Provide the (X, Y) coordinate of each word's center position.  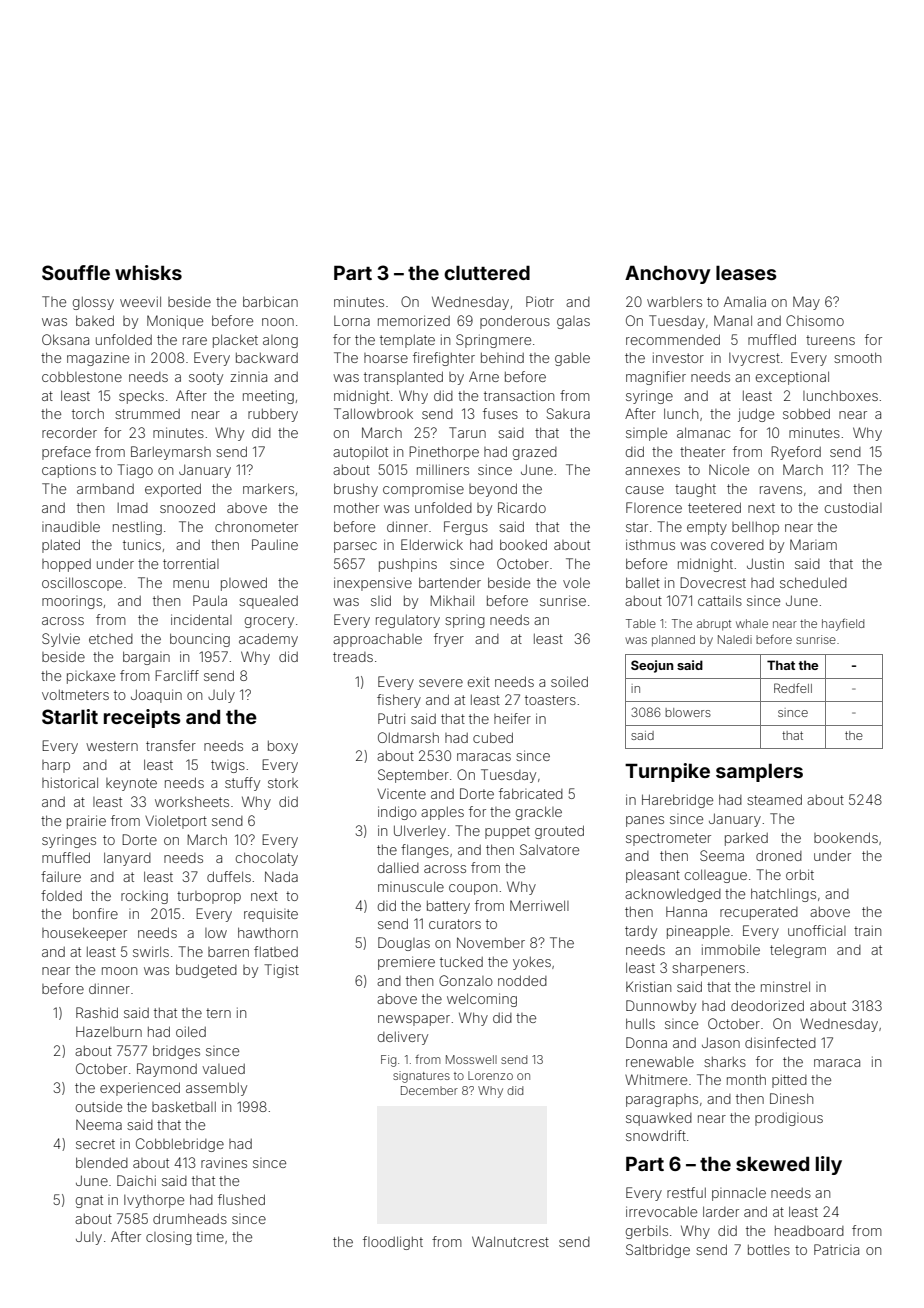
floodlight (393, 1243)
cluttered (487, 273)
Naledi (735, 639)
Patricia (836, 1249)
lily (829, 1165)
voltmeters (75, 695)
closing (169, 1238)
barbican (270, 301)
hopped (66, 565)
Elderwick (432, 544)
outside (99, 1106)
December (429, 1090)
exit (479, 681)
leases (746, 273)
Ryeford (796, 453)
